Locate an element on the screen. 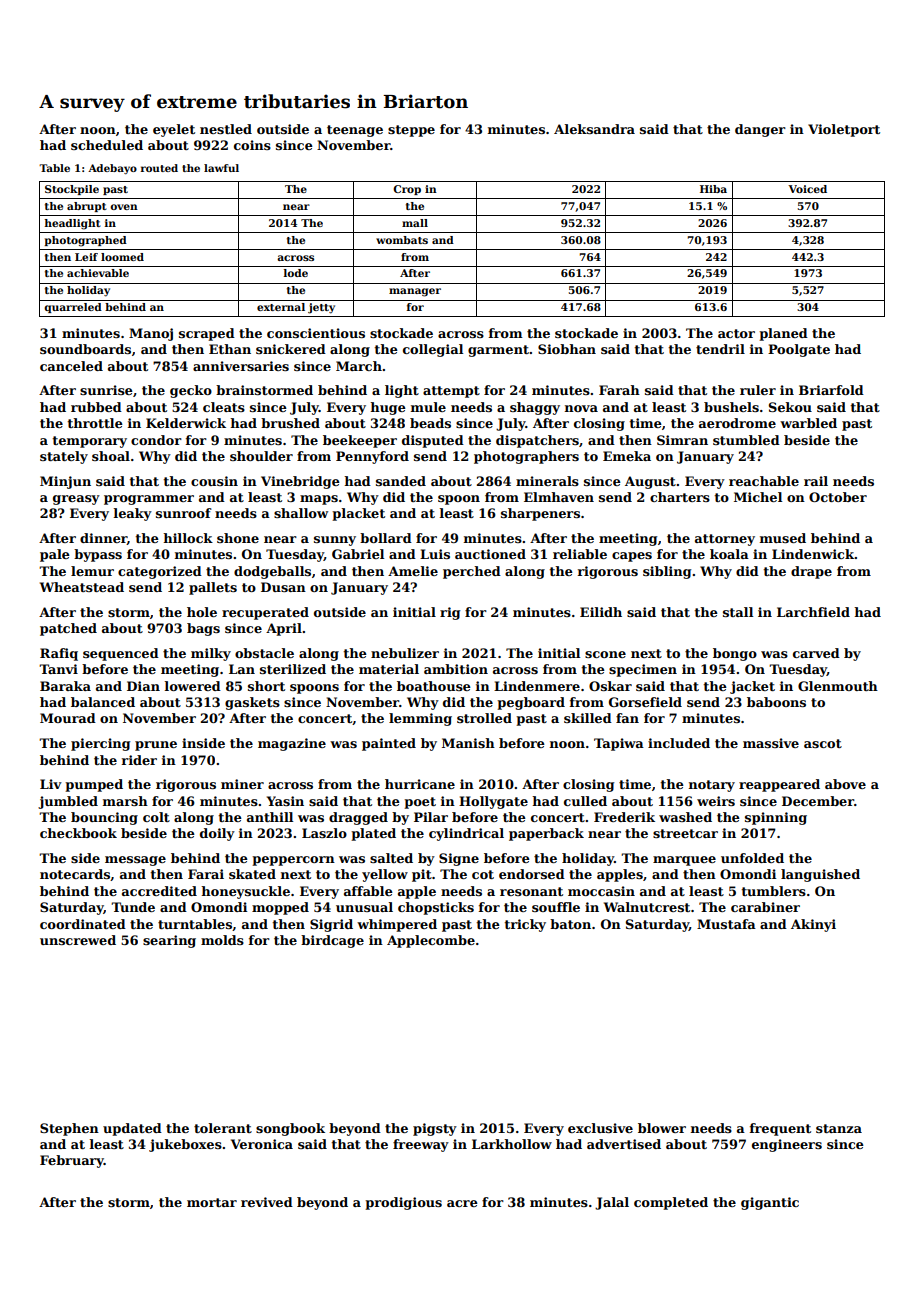 The height and width of the screenshot is (1308, 924). scheduled is located at coordinates (107, 145).
